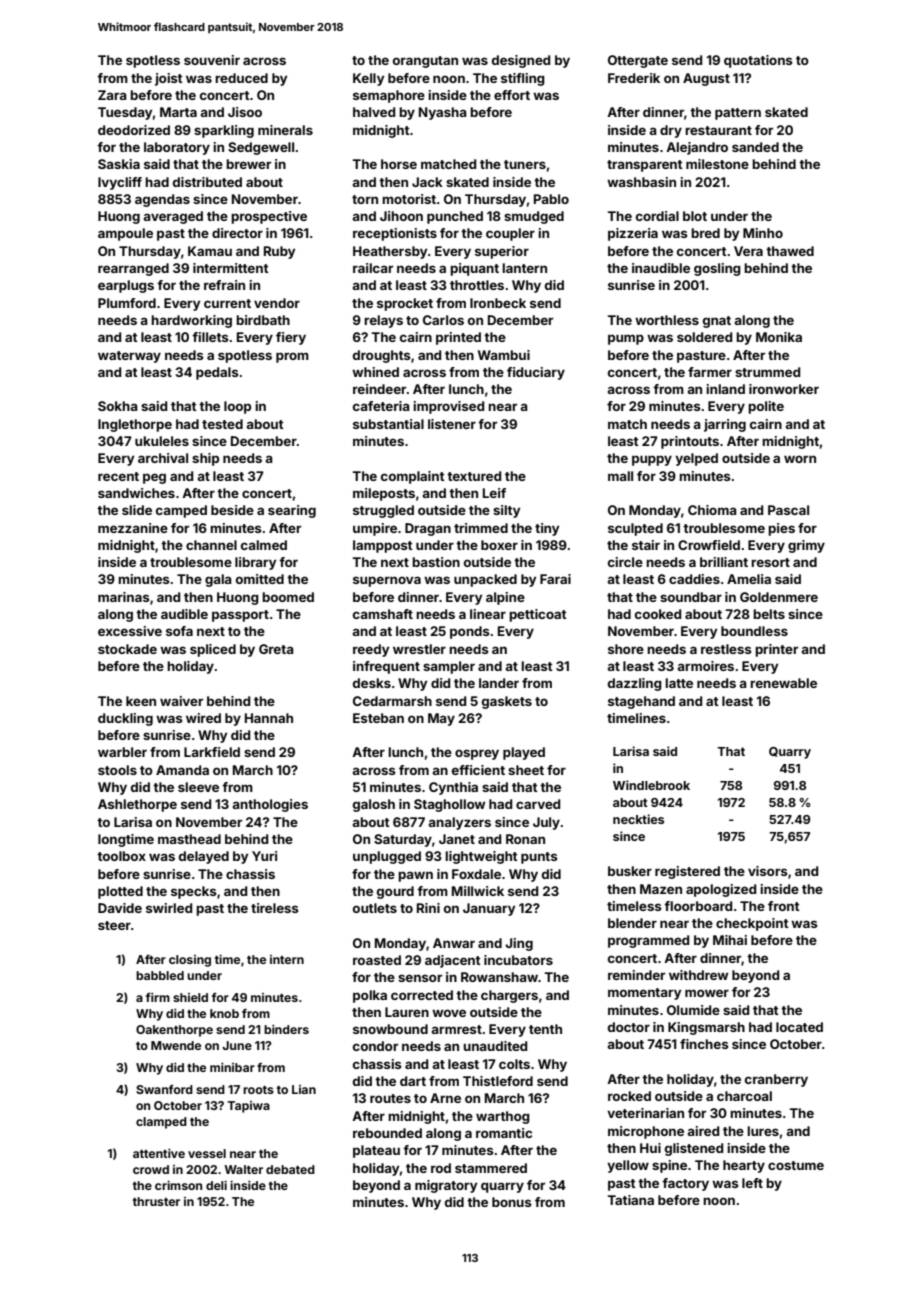 This image has height=1308, width=924. I want to click on lamppost, so click(383, 546).
